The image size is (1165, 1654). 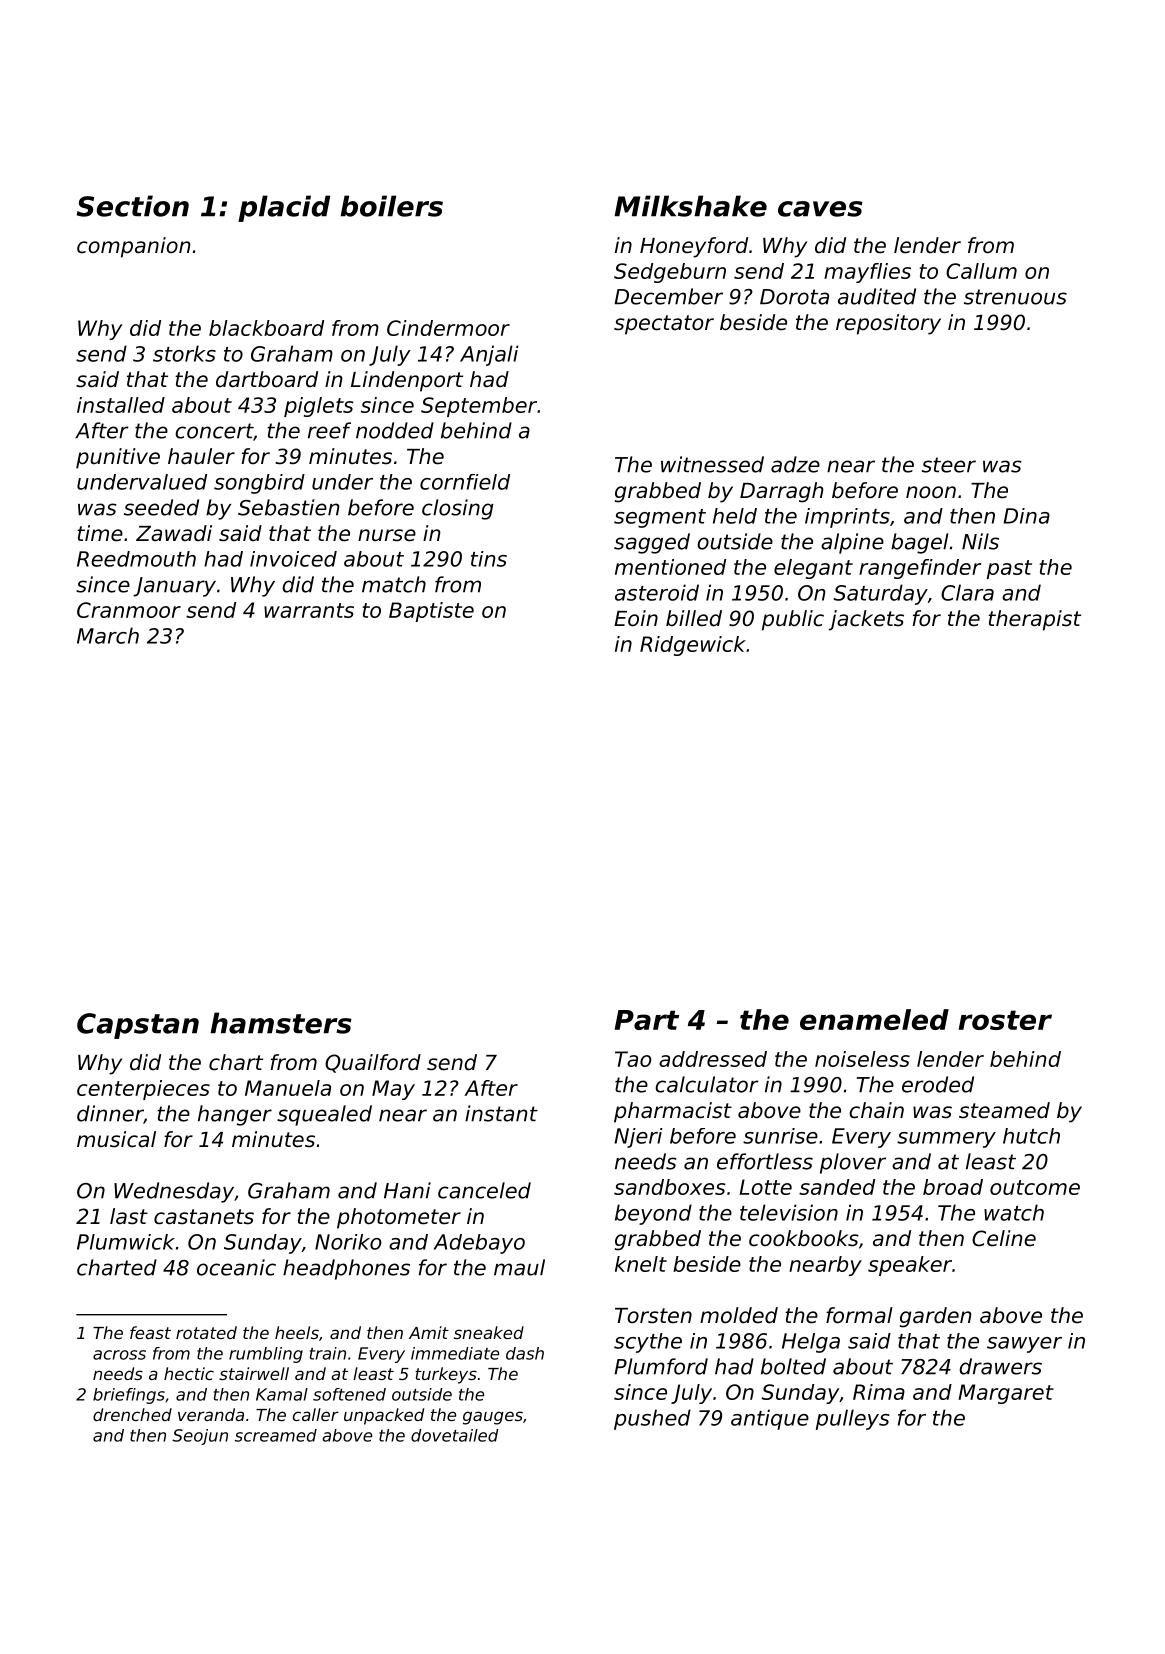 What do you see at coordinates (138, 1026) in the screenshot?
I see `Capstan` at bounding box center [138, 1026].
